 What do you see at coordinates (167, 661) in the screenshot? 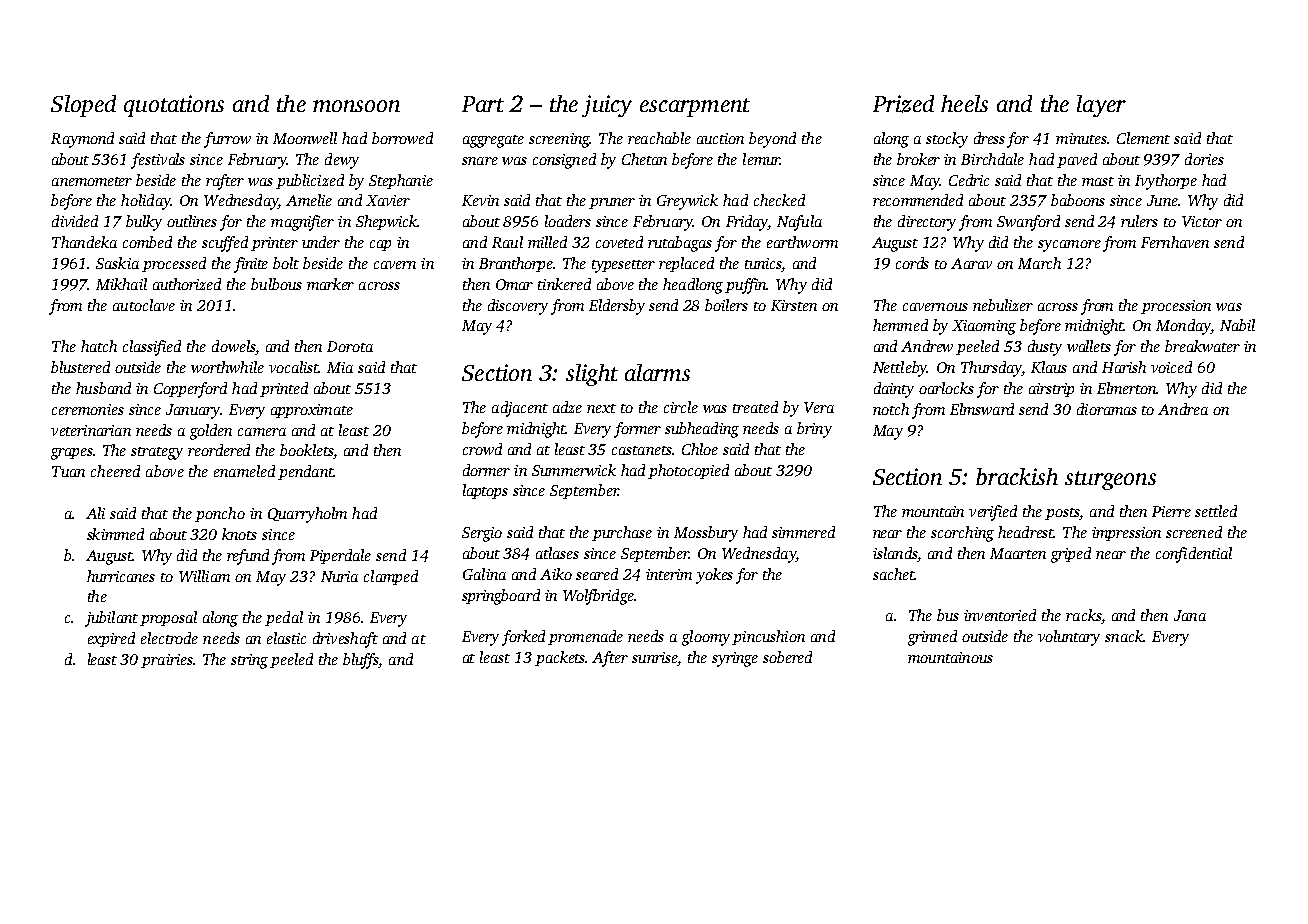
I see `prairies` at bounding box center [167, 661].
